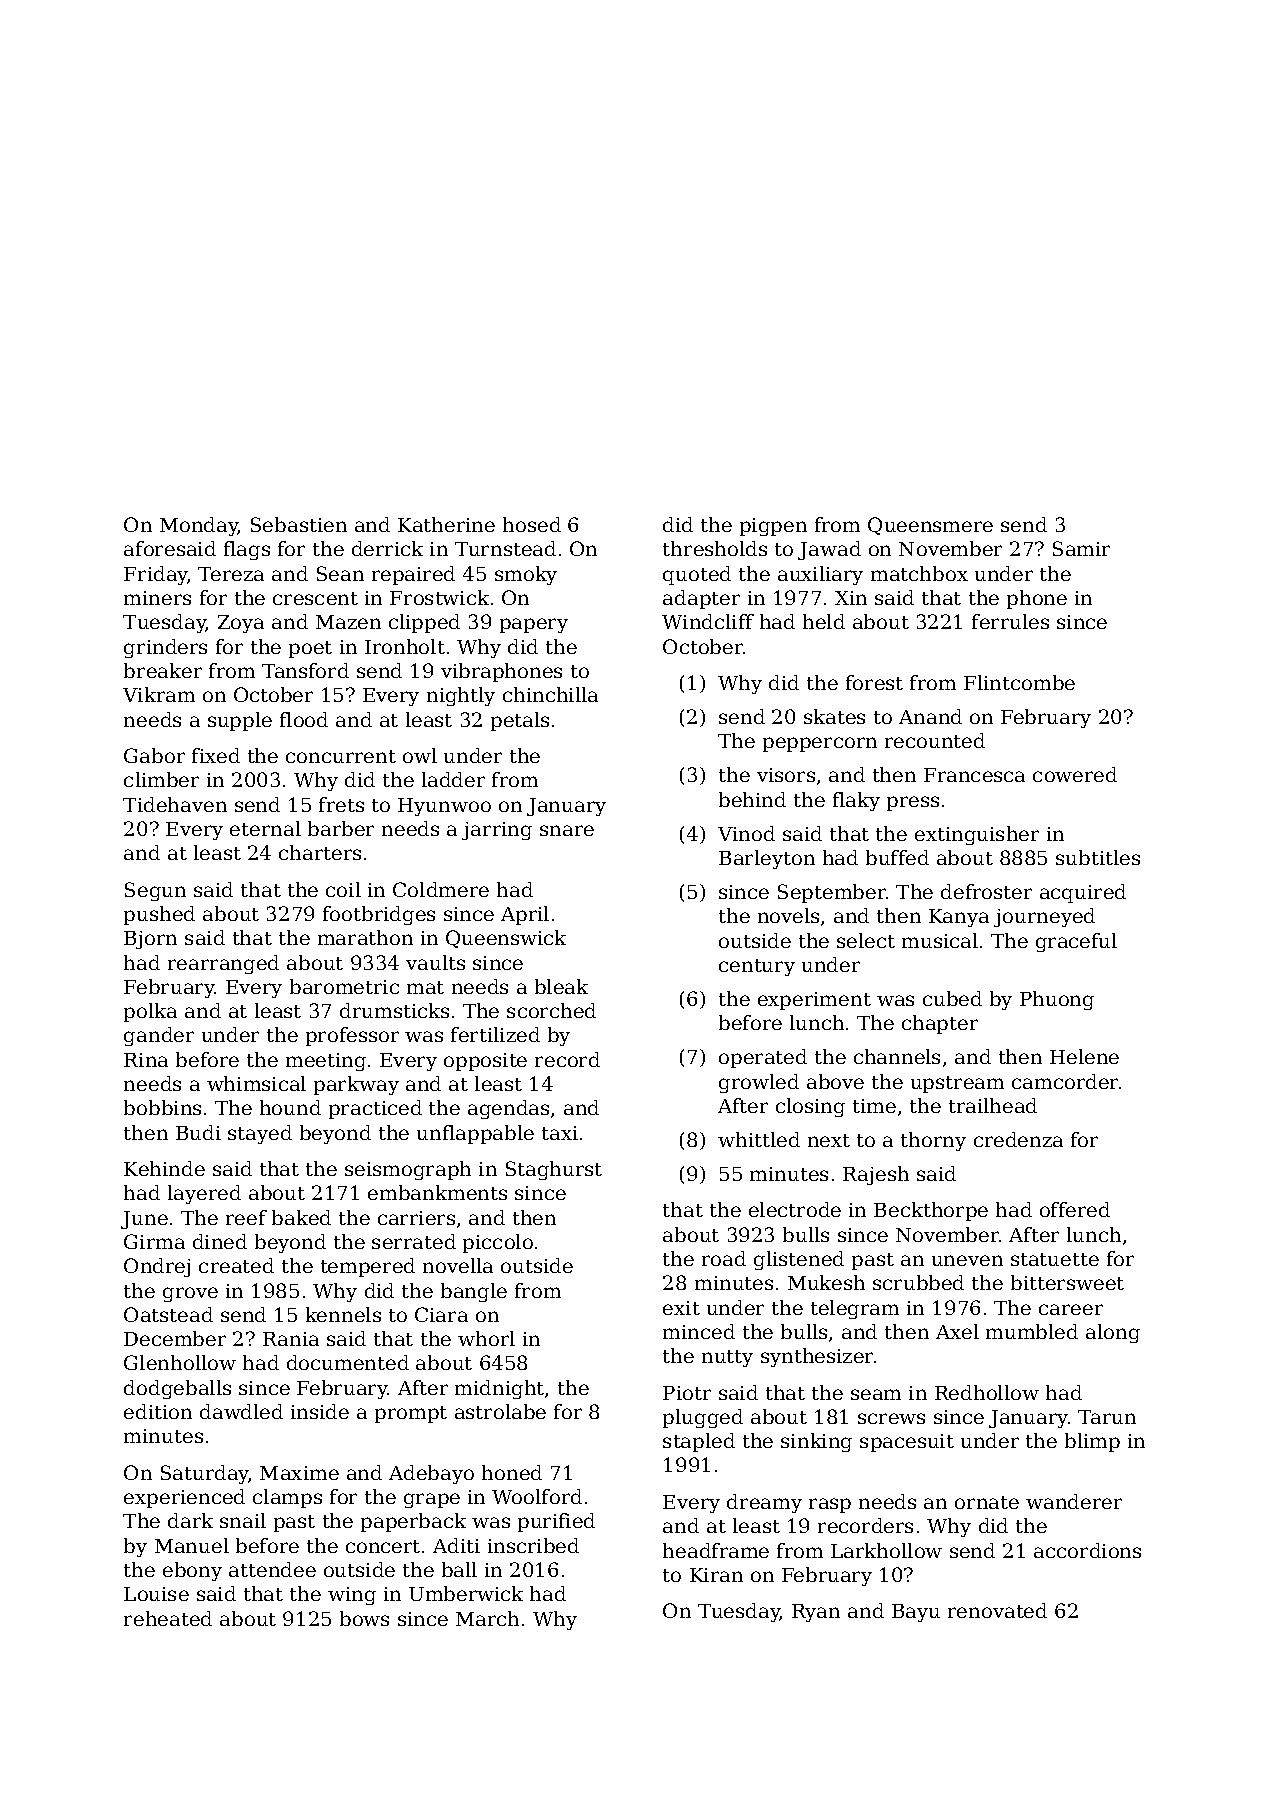 This screenshot has height=1798, width=1271. I want to click on footbridges, so click(379, 915).
